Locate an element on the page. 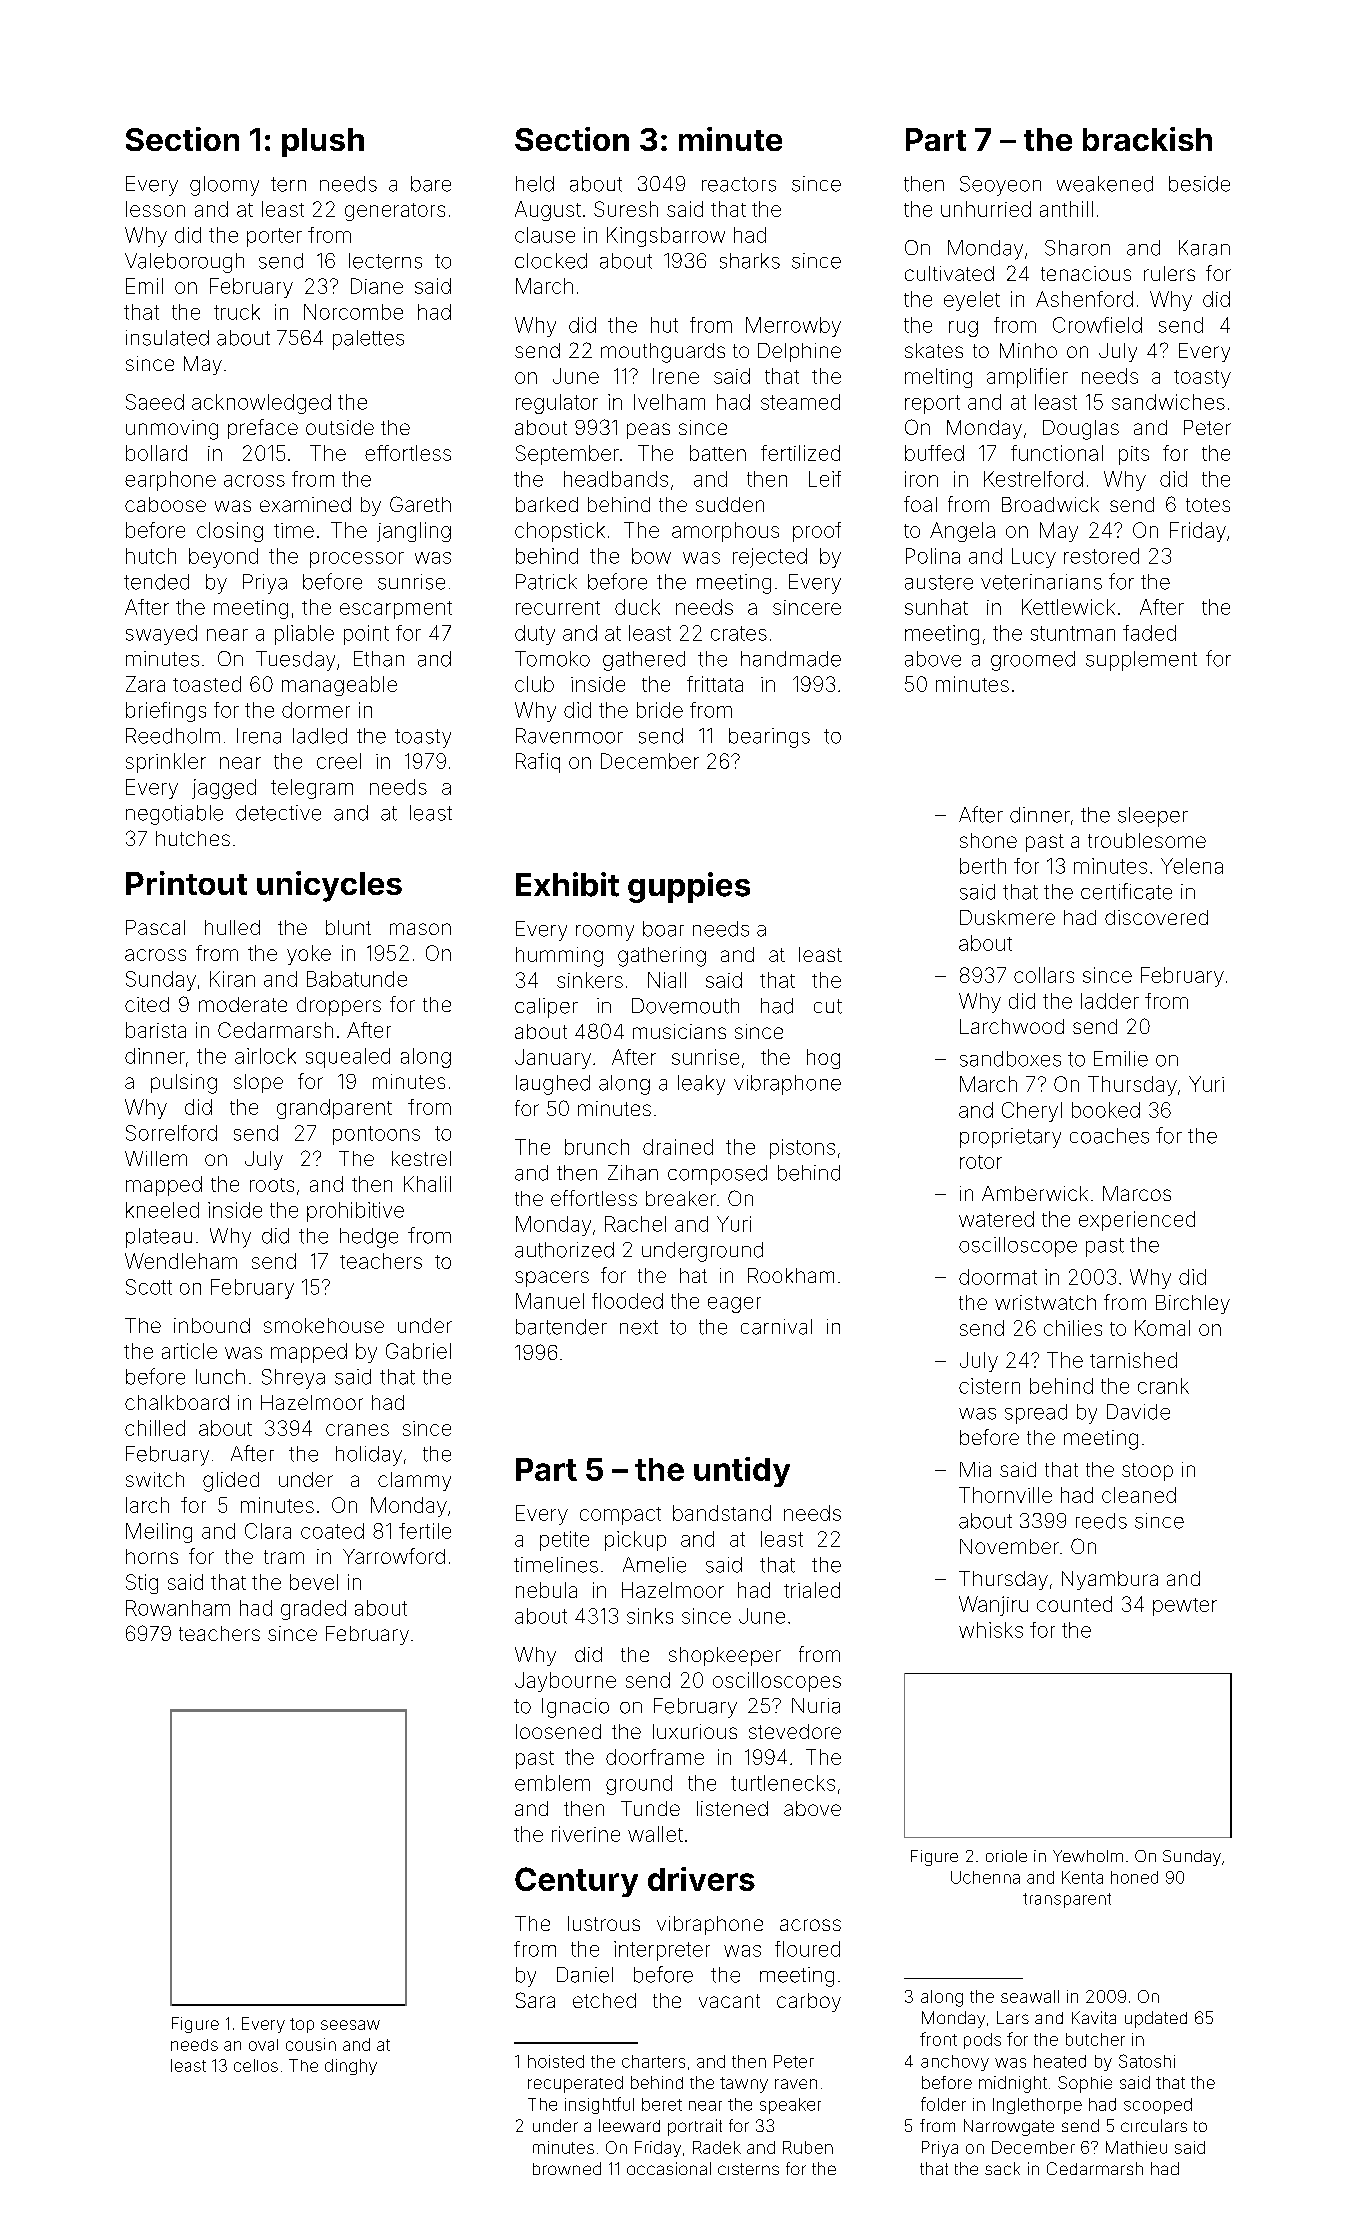 The width and height of the document is (1356, 2233). club is located at coordinates (534, 684).
